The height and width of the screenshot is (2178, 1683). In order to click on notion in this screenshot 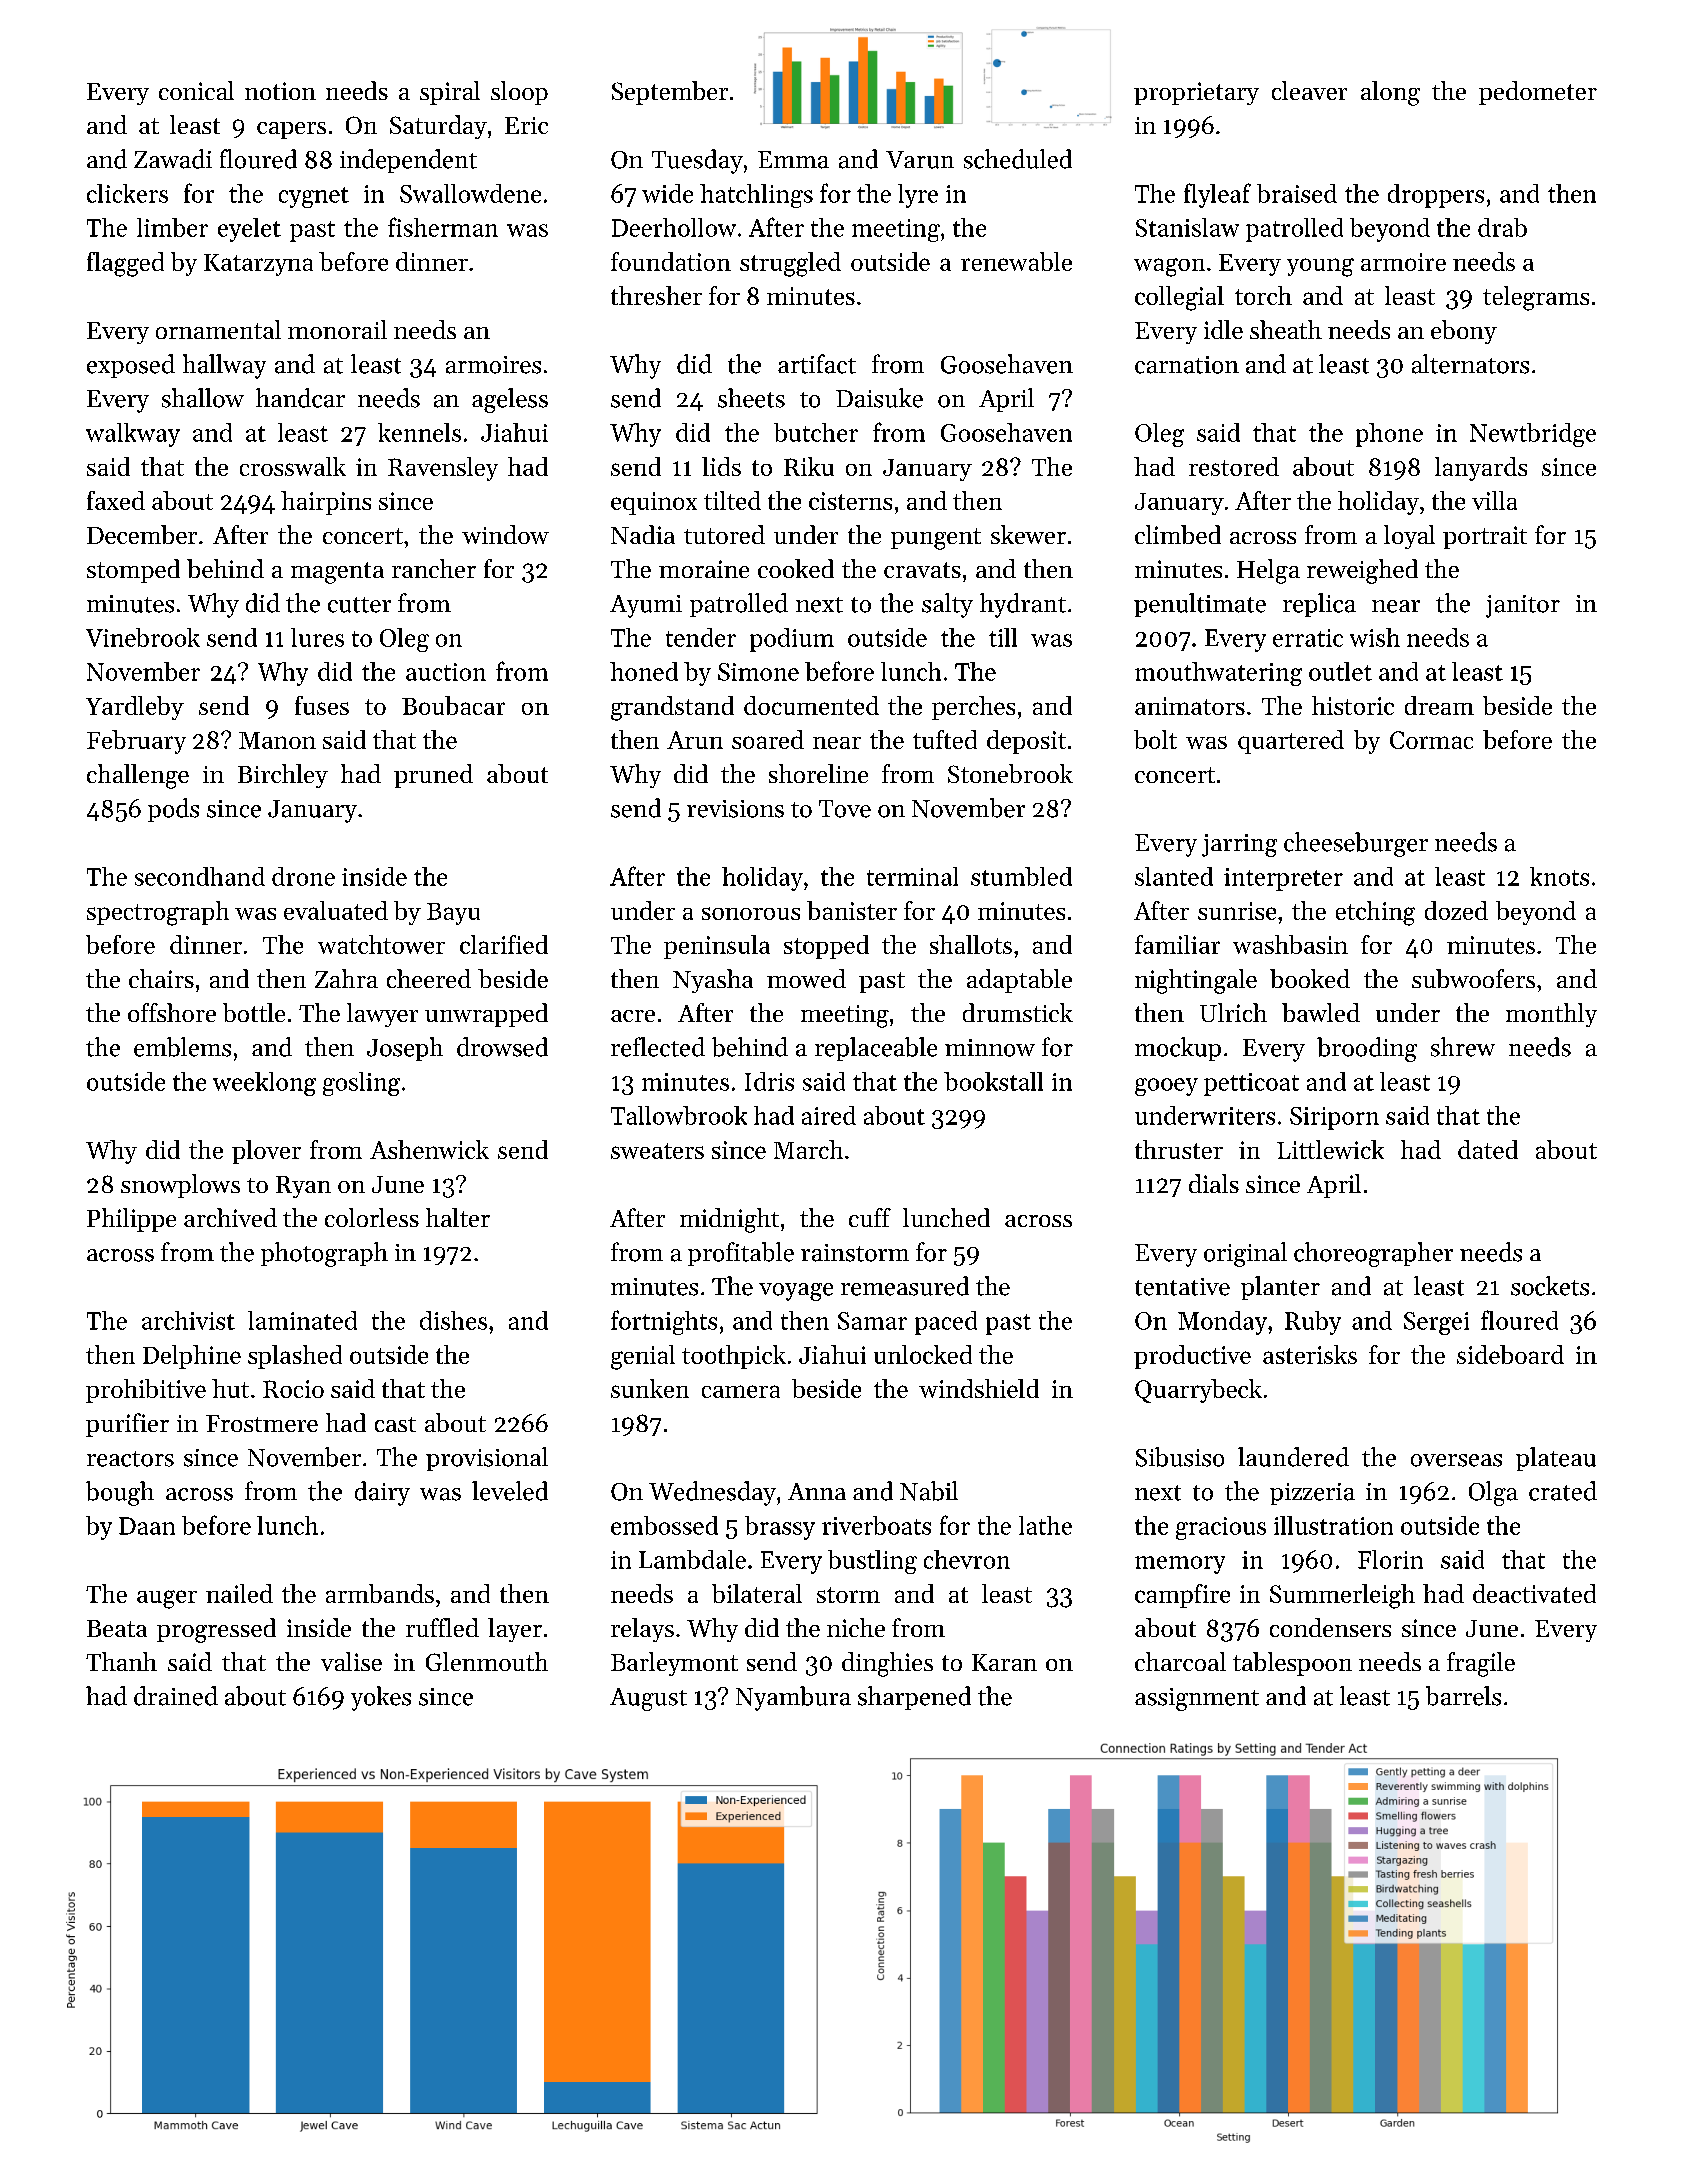, I will do `click(280, 91)`.
